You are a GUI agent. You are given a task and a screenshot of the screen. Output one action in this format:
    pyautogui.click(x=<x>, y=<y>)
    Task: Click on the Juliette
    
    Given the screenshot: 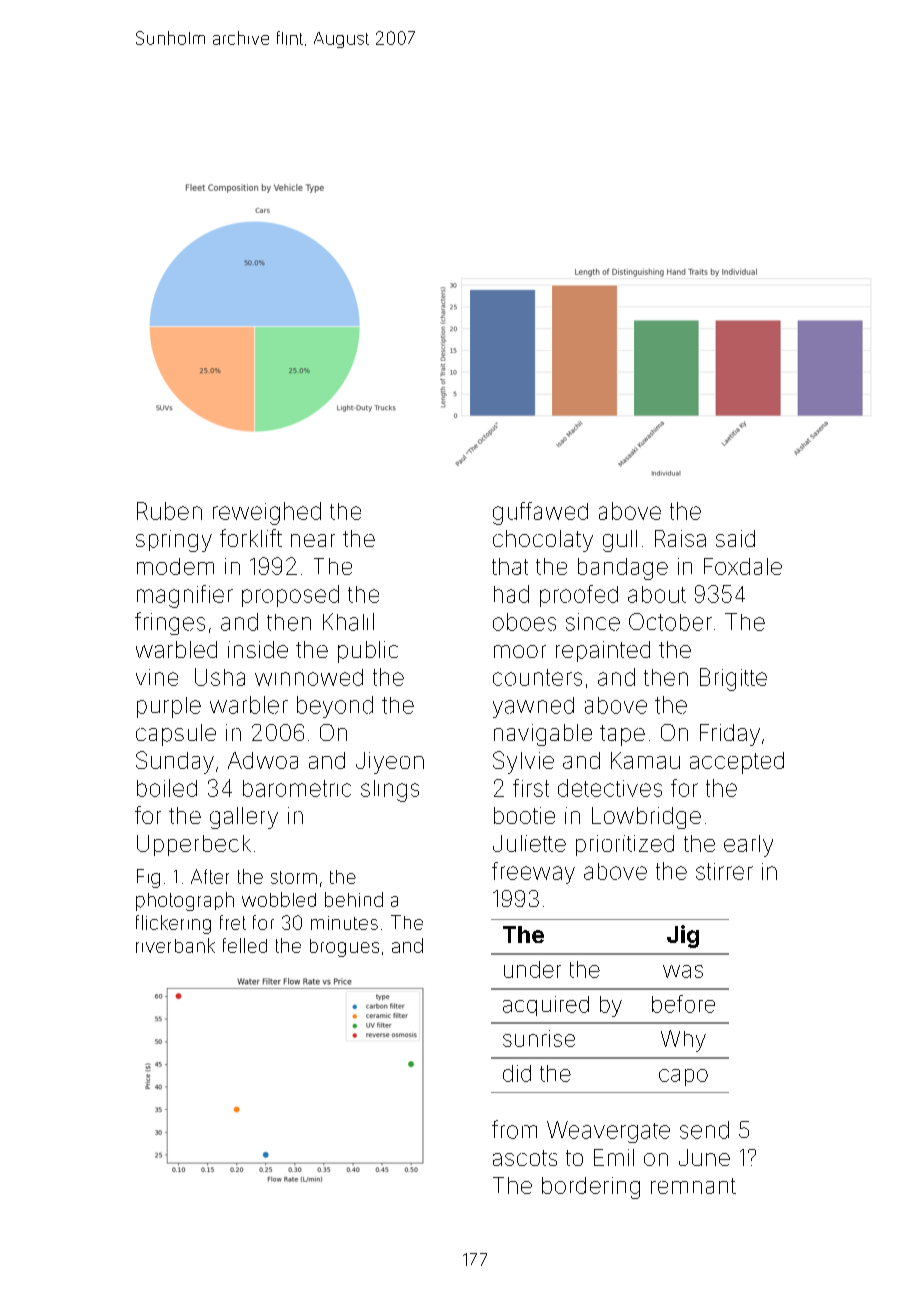 What is the action you would take?
    pyautogui.click(x=529, y=843)
